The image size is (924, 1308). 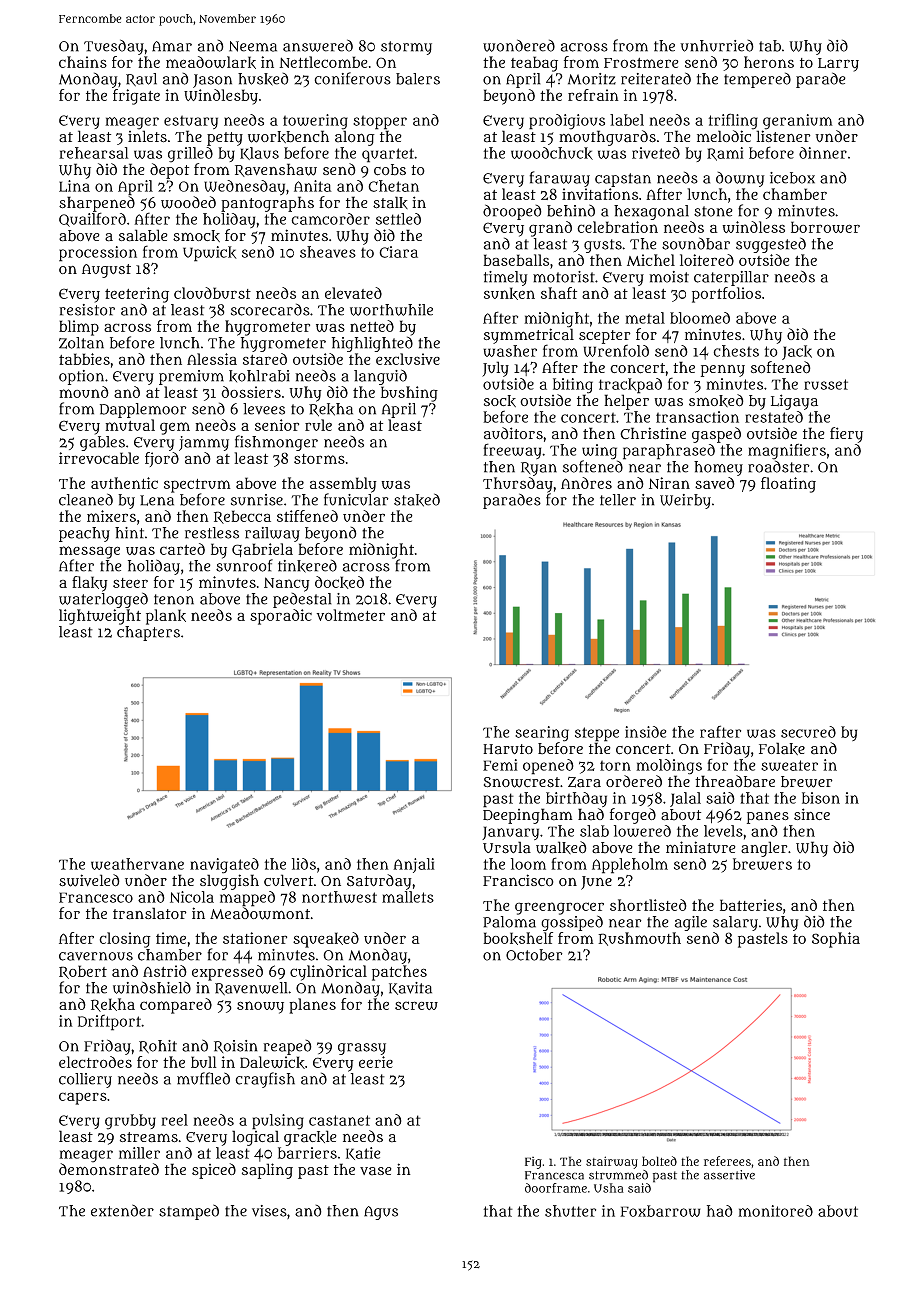 I want to click on teabag, so click(x=534, y=64).
